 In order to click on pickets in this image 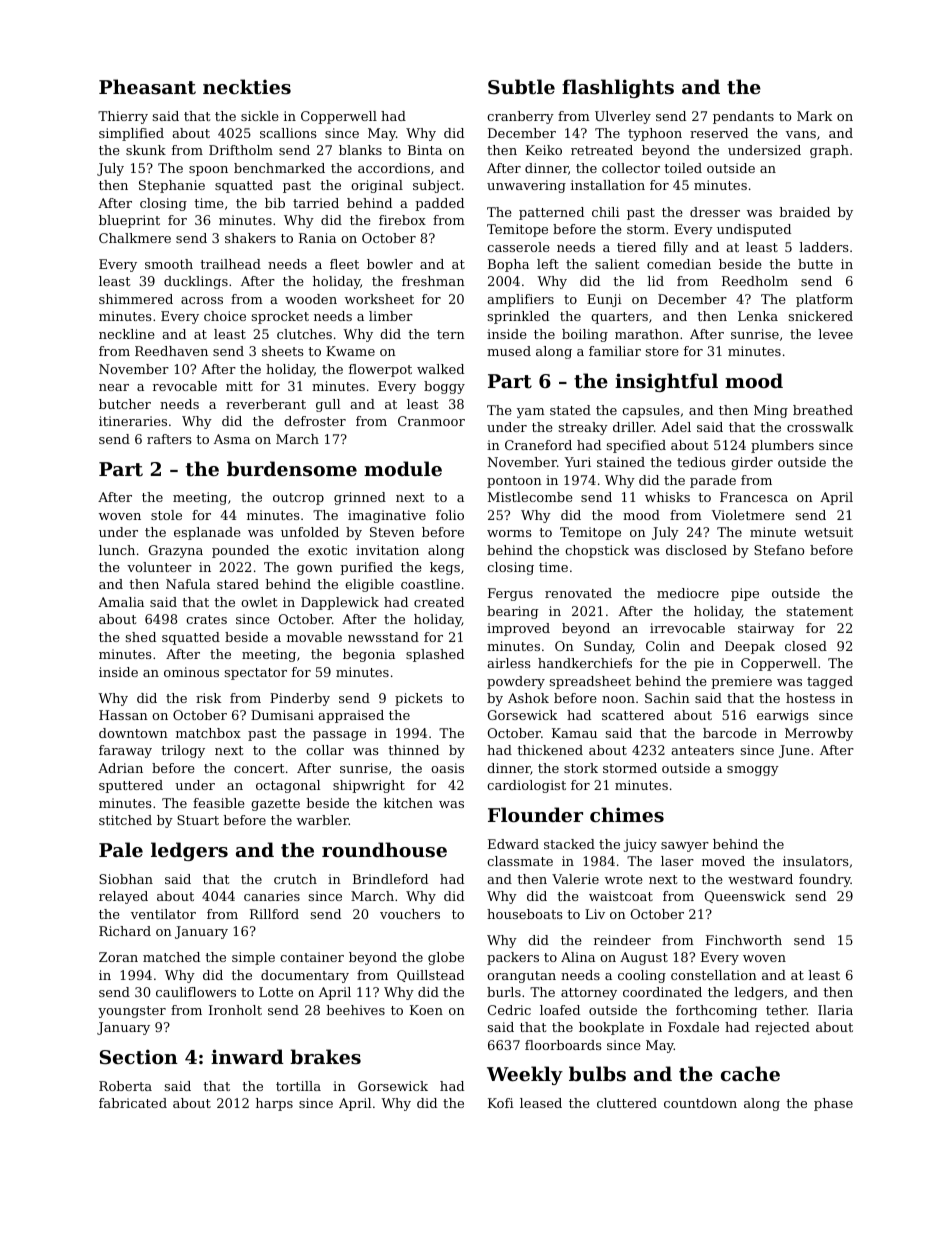, I will do `click(419, 699)`.
